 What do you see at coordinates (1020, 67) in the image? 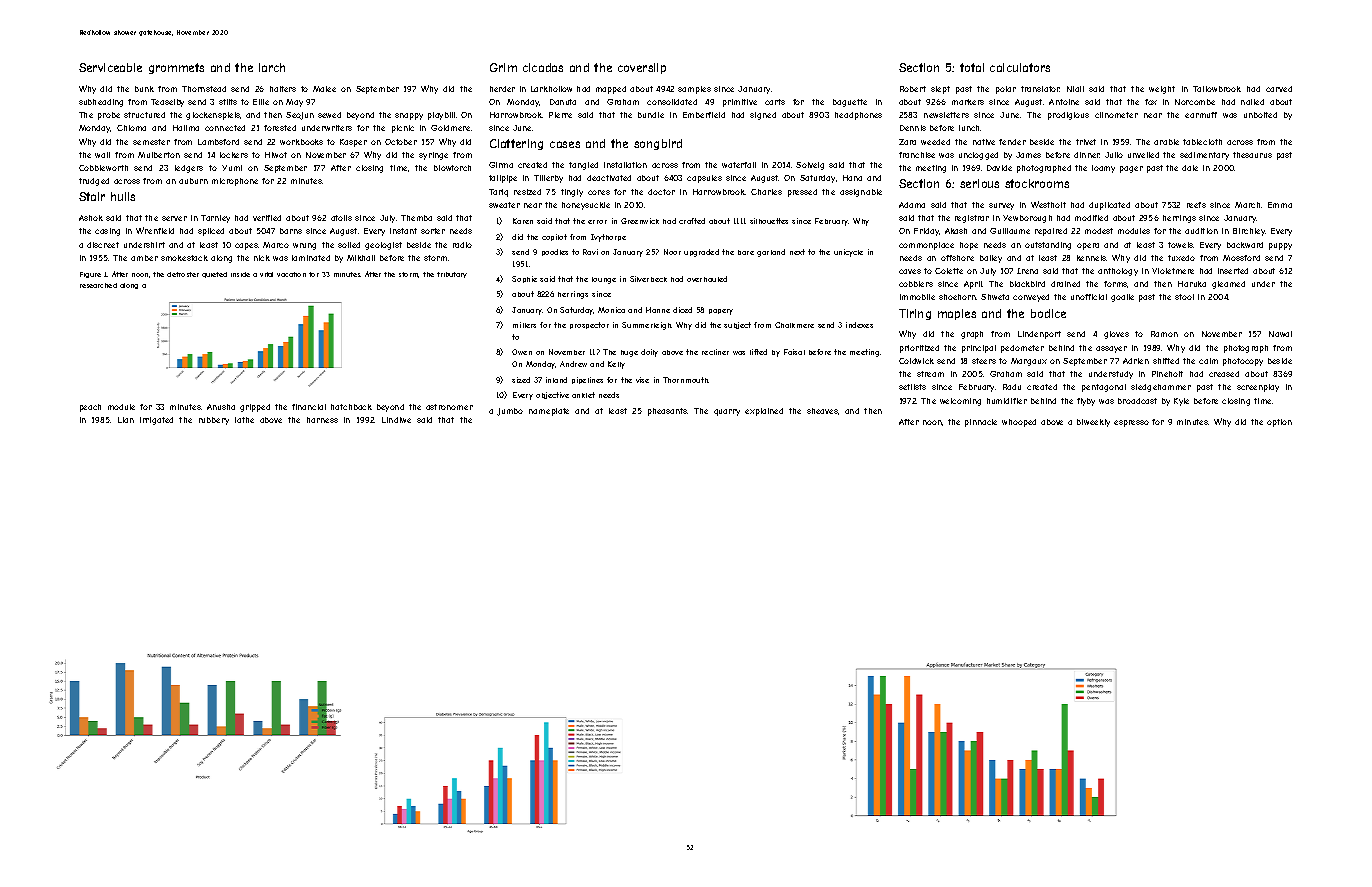
I see `calculators` at bounding box center [1020, 67].
